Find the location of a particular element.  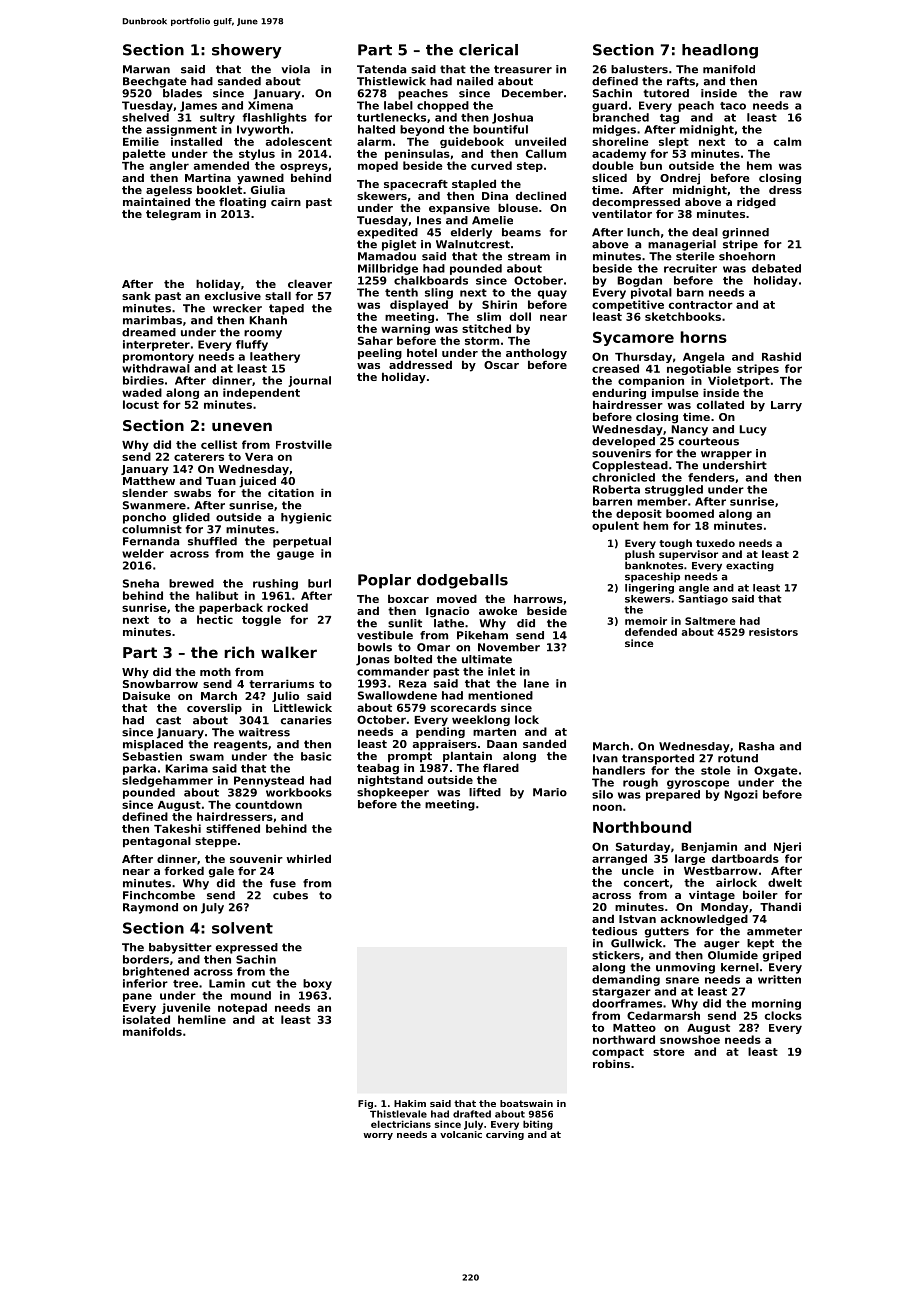

chronicled is located at coordinates (623, 477).
